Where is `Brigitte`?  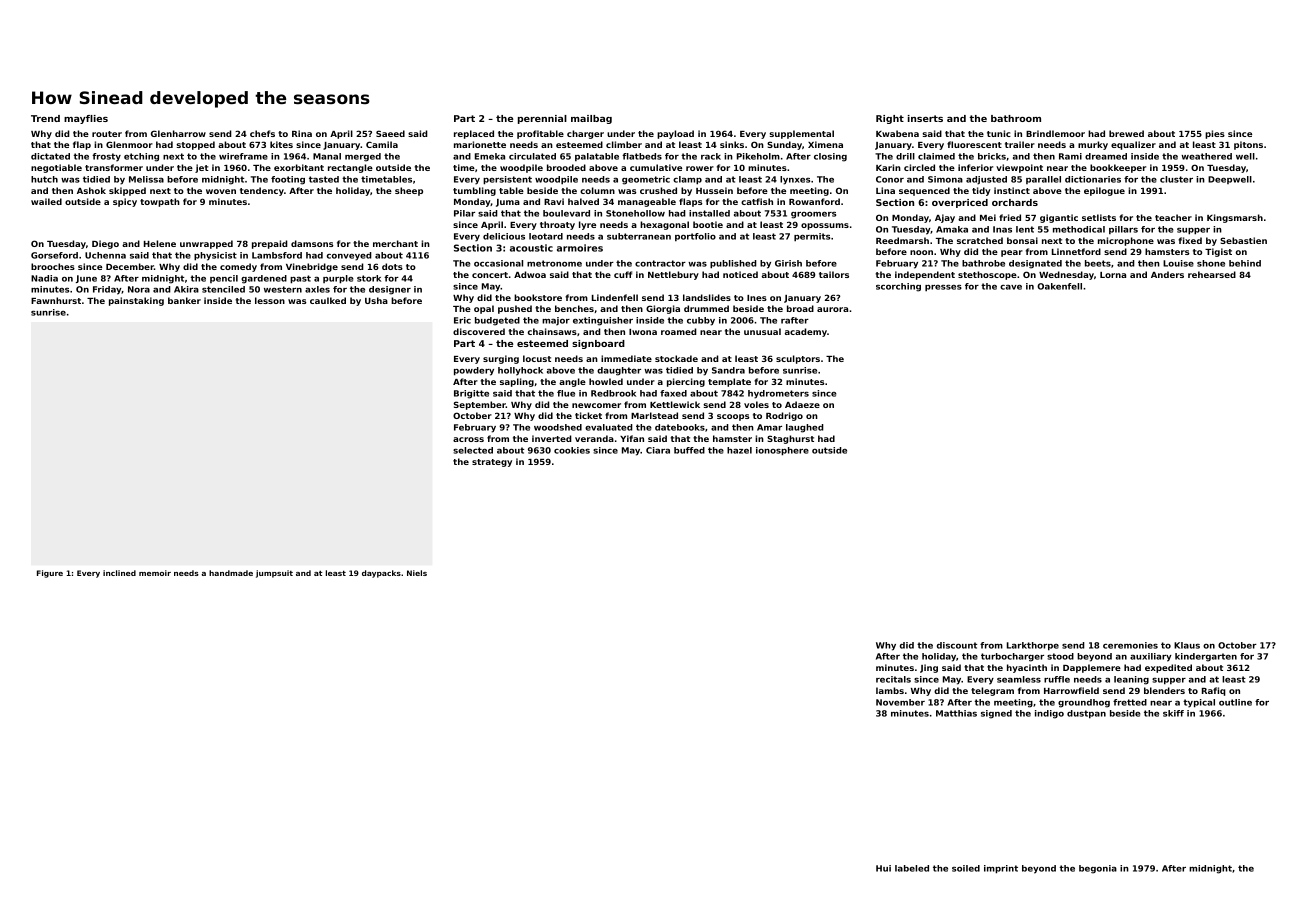
Brigitte is located at coordinates (471, 394).
